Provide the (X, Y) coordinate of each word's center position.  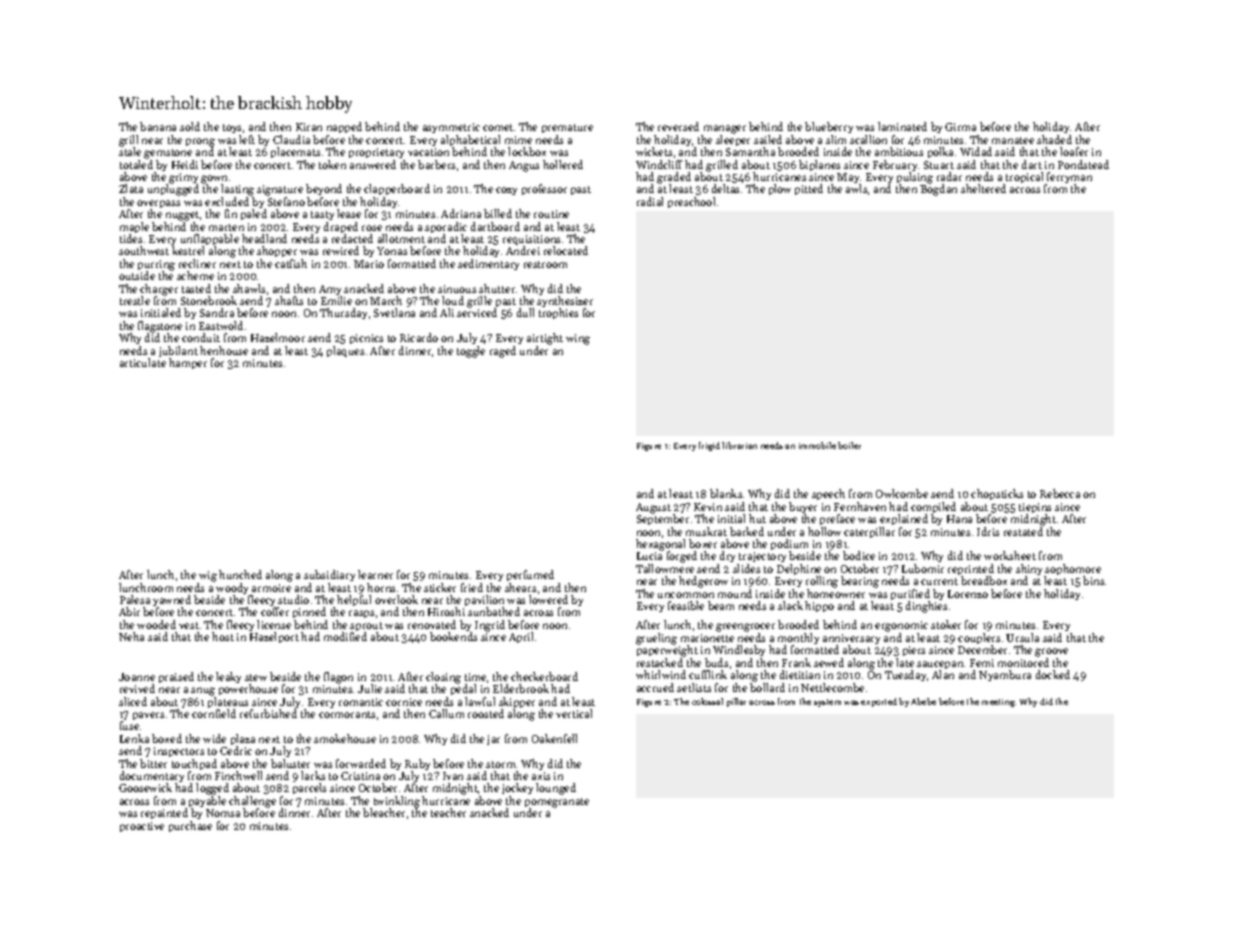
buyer (803, 507)
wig (208, 576)
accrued (655, 687)
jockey (517, 788)
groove (1051, 652)
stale (130, 151)
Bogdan (938, 190)
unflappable (210, 240)
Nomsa (223, 813)
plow (780, 189)
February (895, 165)
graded (674, 178)
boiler (849, 445)
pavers (148, 716)
